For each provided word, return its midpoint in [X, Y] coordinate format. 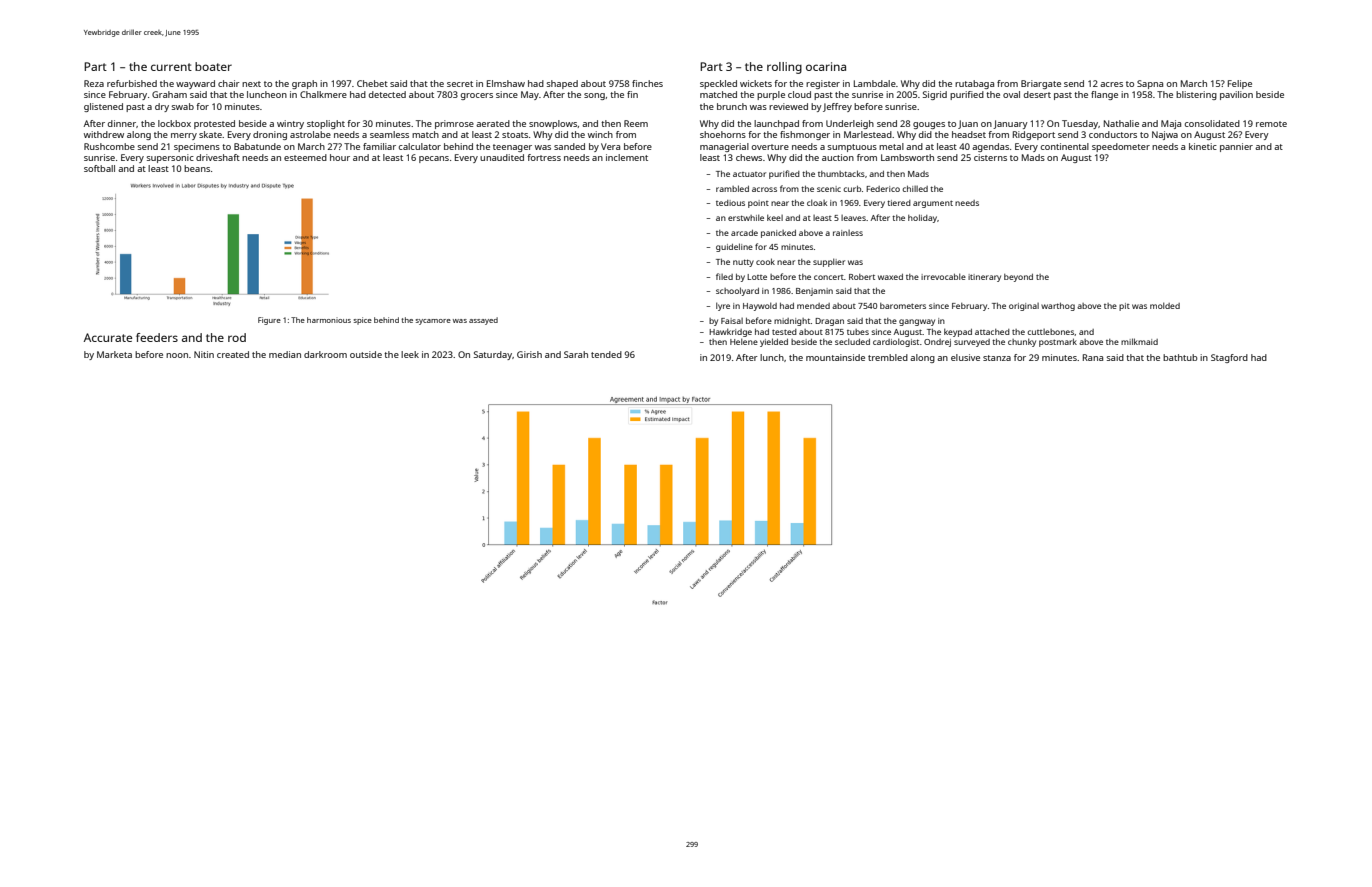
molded [1165, 305]
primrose [454, 124]
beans [197, 168]
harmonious [329, 320]
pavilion [1236, 95]
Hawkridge [730, 332]
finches [647, 83]
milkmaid [1139, 341]
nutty [743, 263]
